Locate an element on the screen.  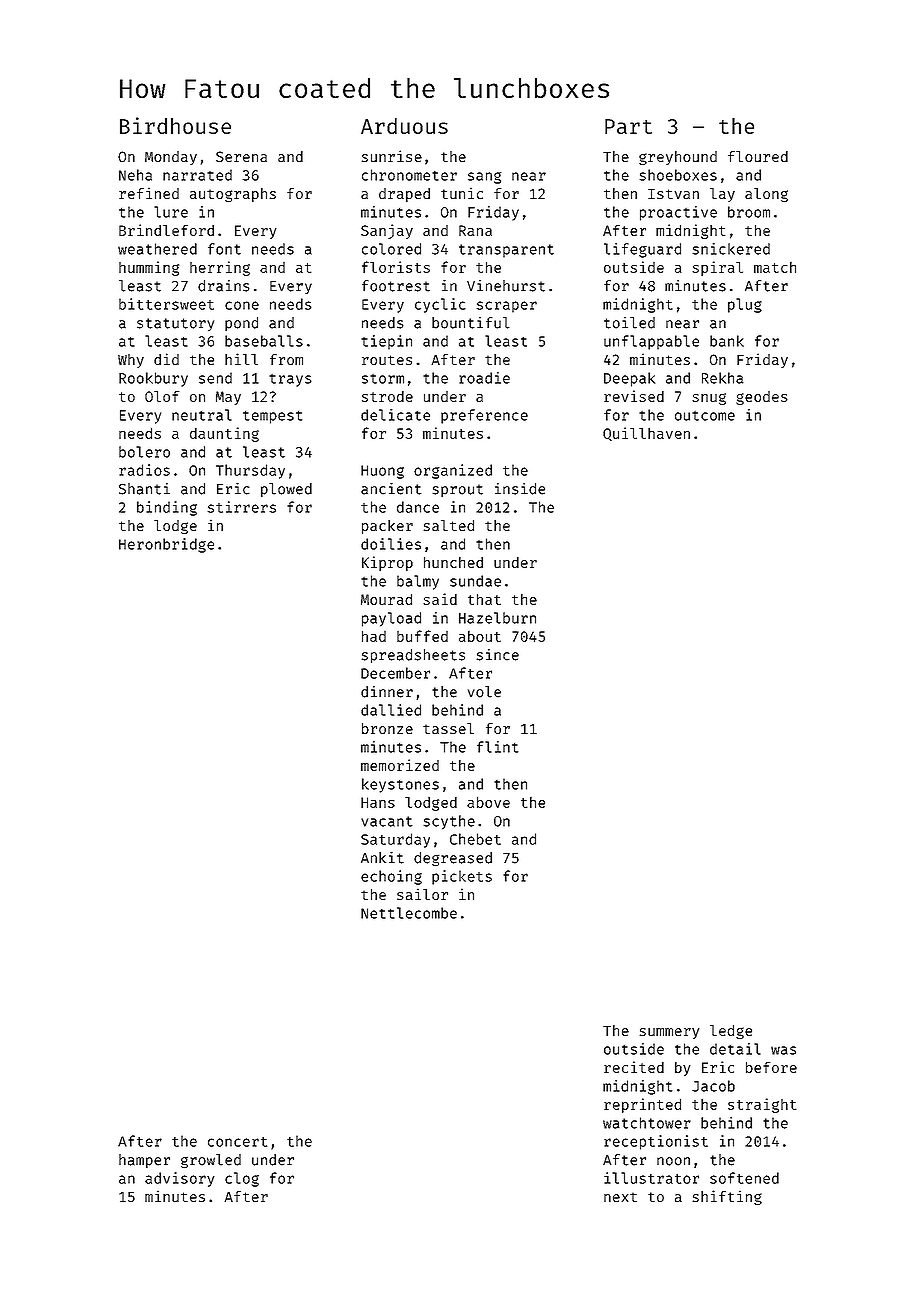
hamper is located at coordinates (144, 1161).
